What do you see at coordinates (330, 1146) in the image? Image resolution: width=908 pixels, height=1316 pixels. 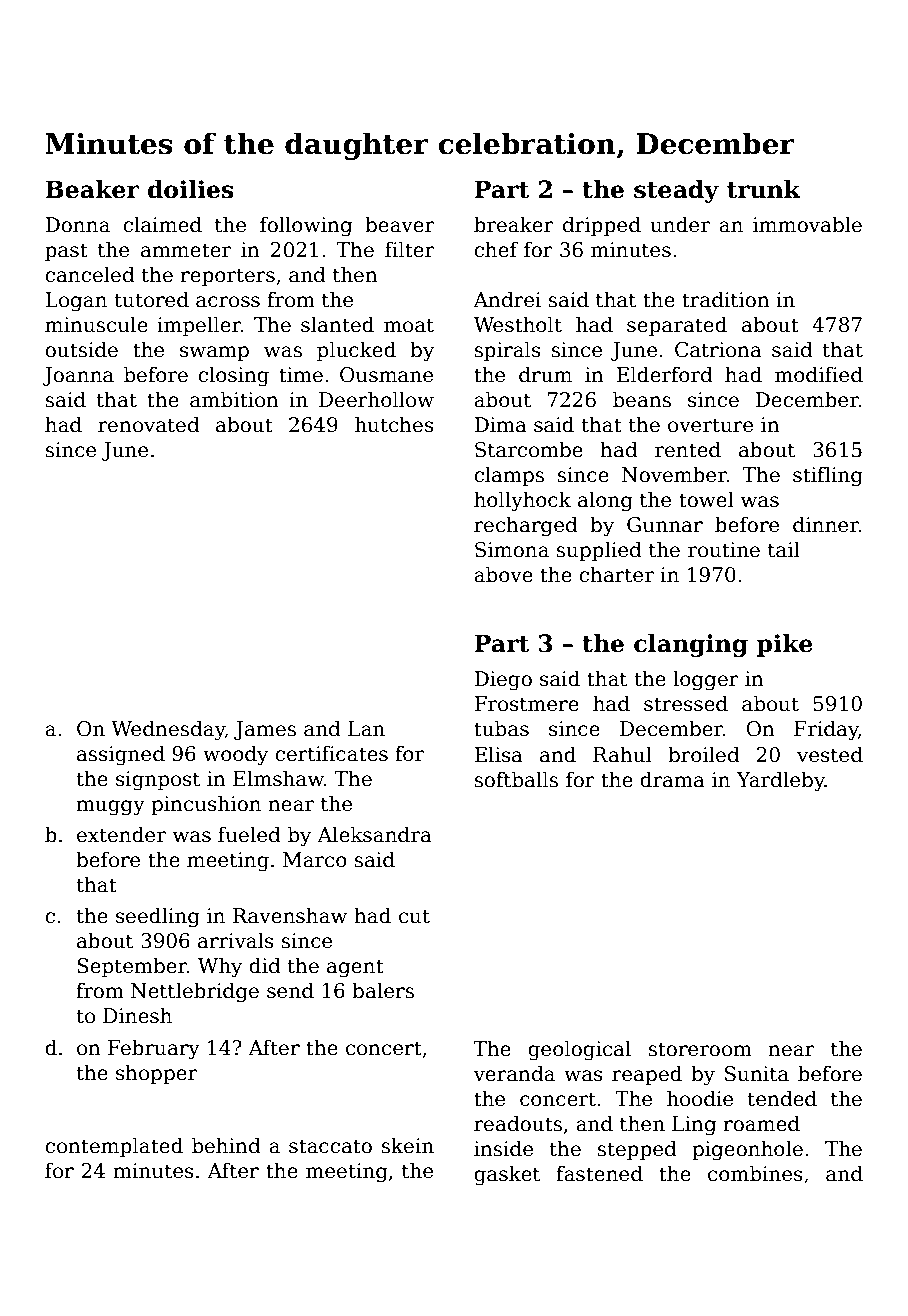 I see `staccato` at bounding box center [330, 1146].
